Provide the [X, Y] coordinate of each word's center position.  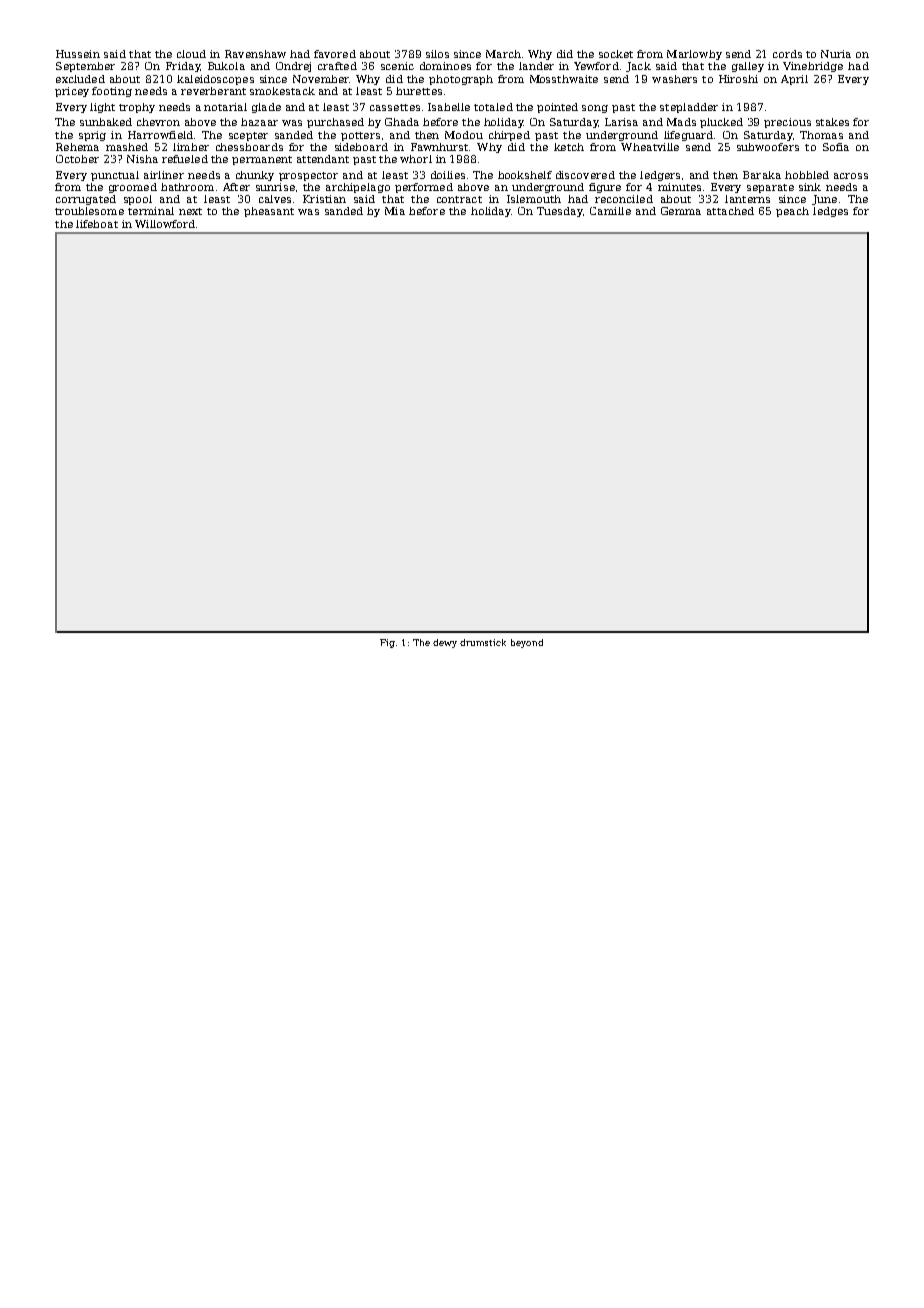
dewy [445, 643]
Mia [395, 211]
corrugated [86, 200]
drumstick [483, 642]
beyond [527, 643]
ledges [830, 212]
